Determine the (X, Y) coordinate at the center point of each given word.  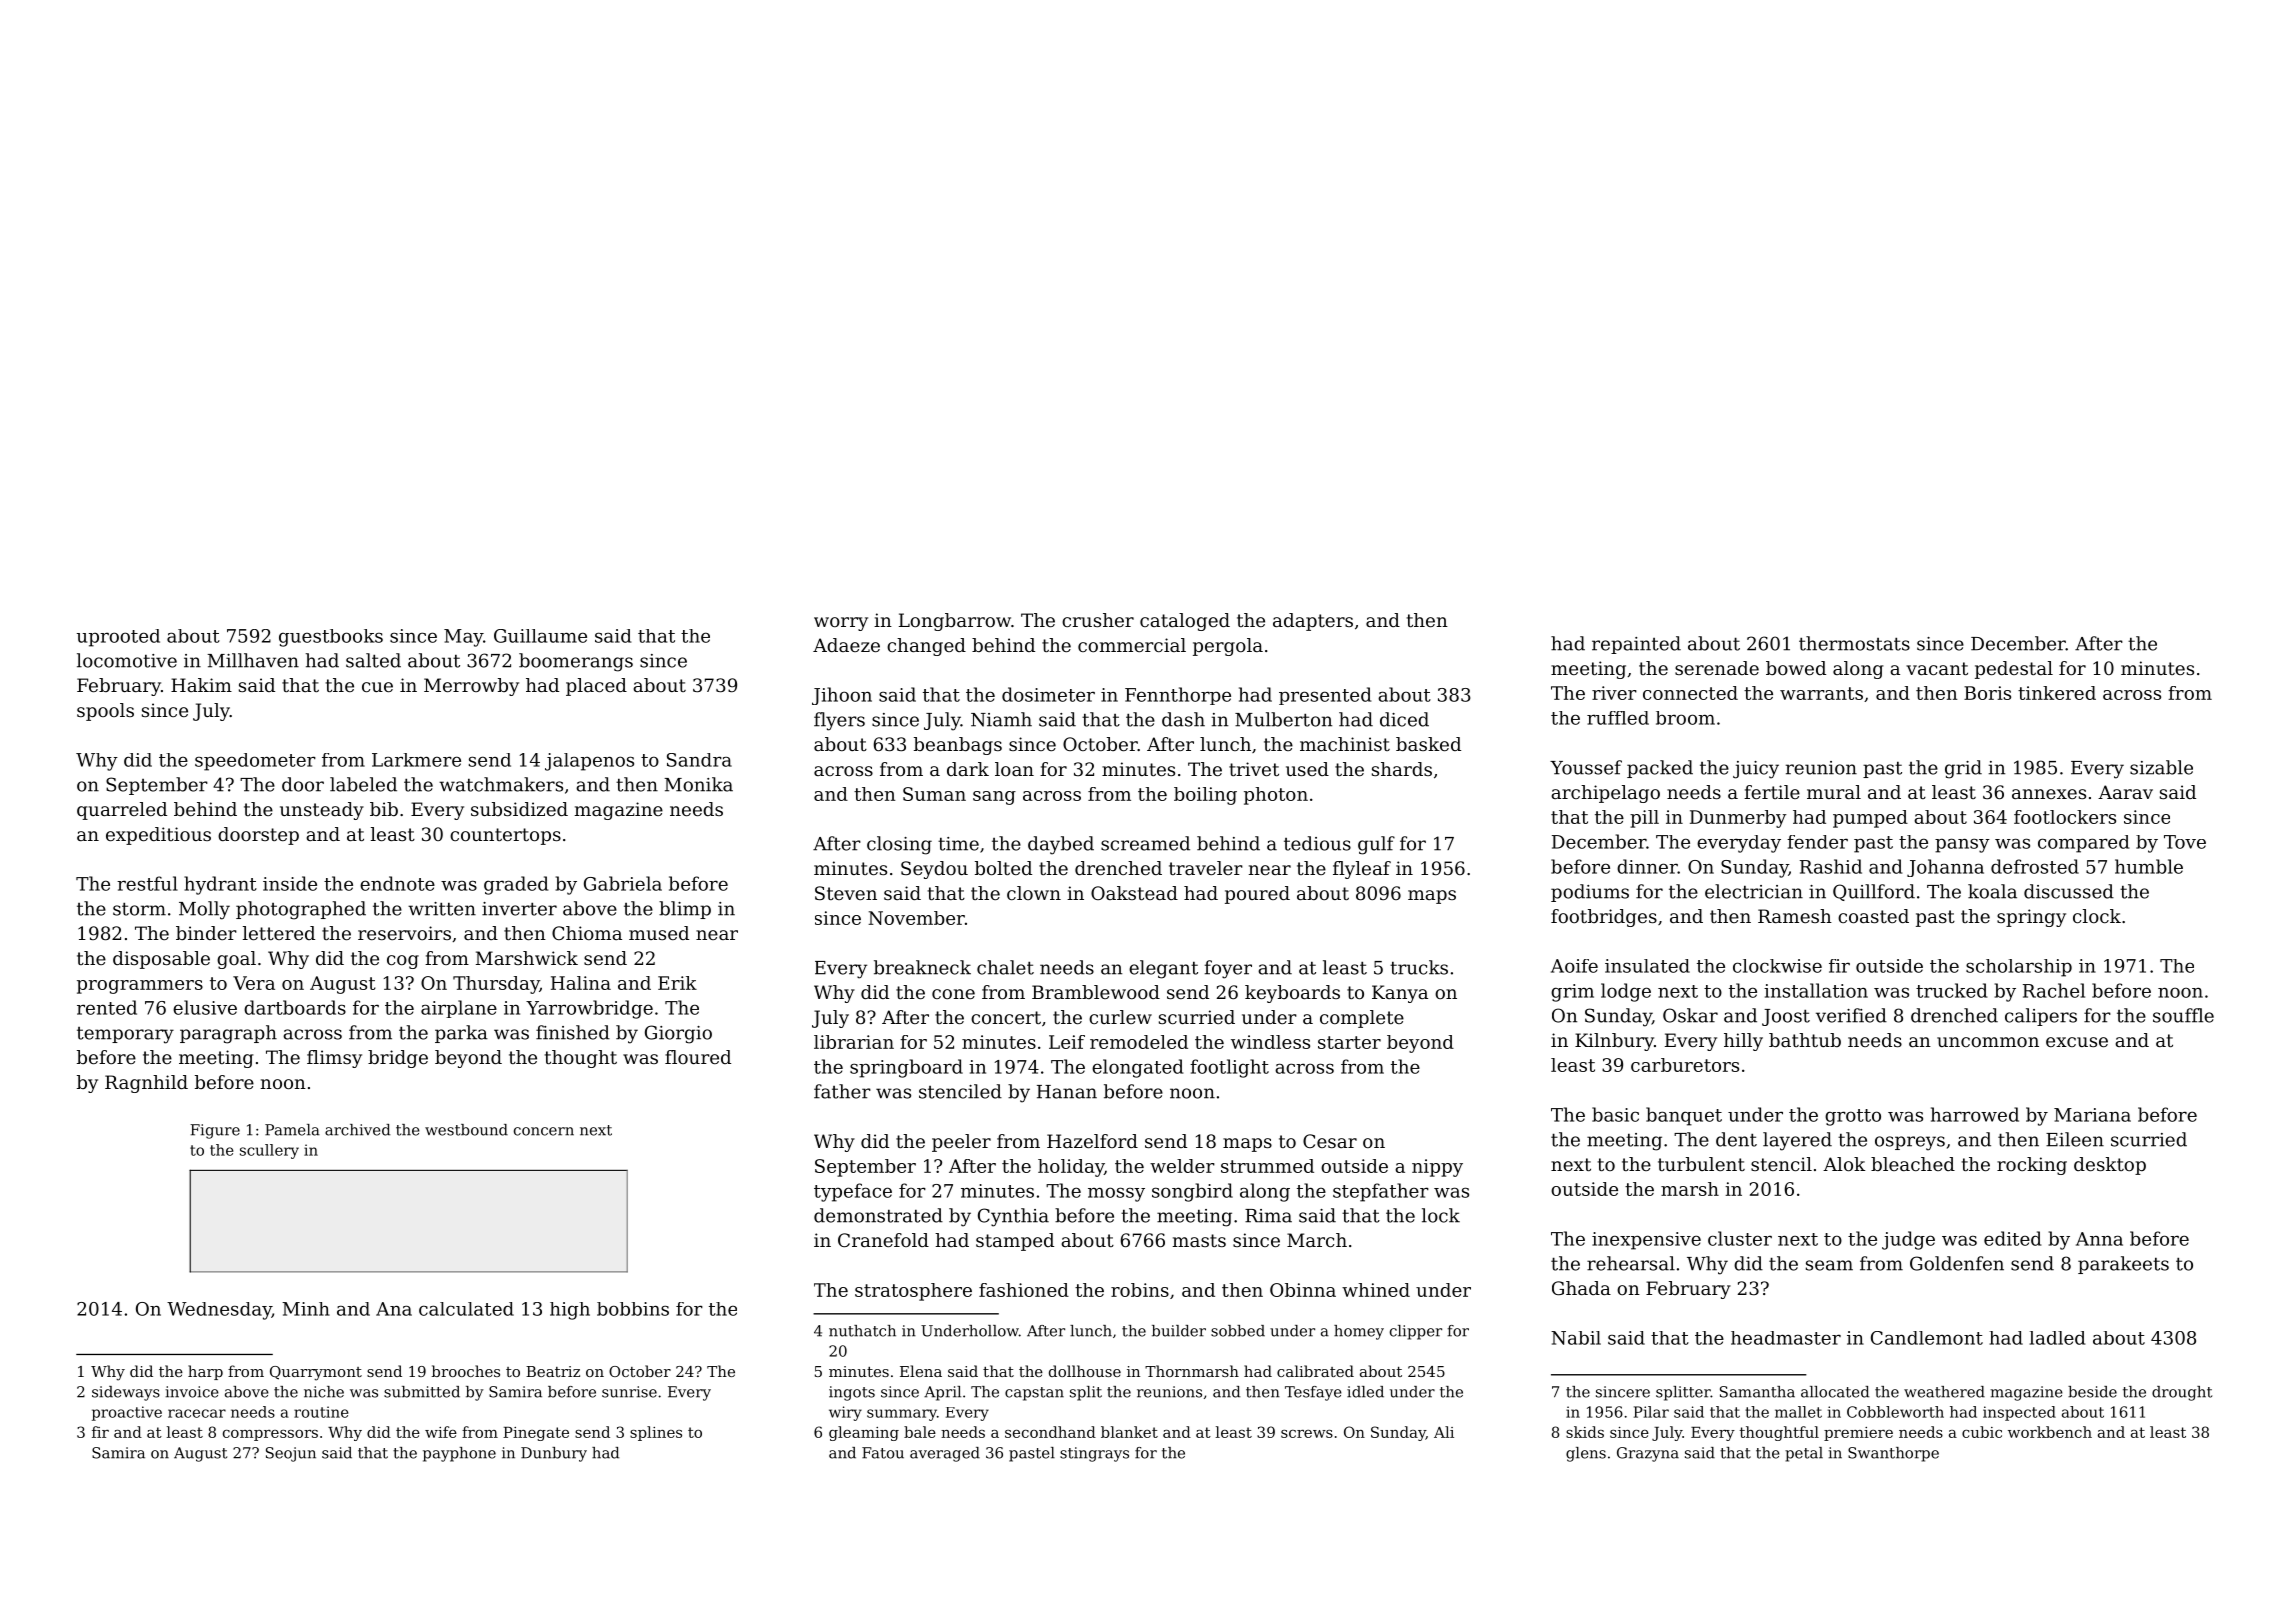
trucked (1951, 990)
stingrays (1094, 1454)
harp (205, 1372)
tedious (1317, 843)
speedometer (255, 762)
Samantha (1757, 1392)
